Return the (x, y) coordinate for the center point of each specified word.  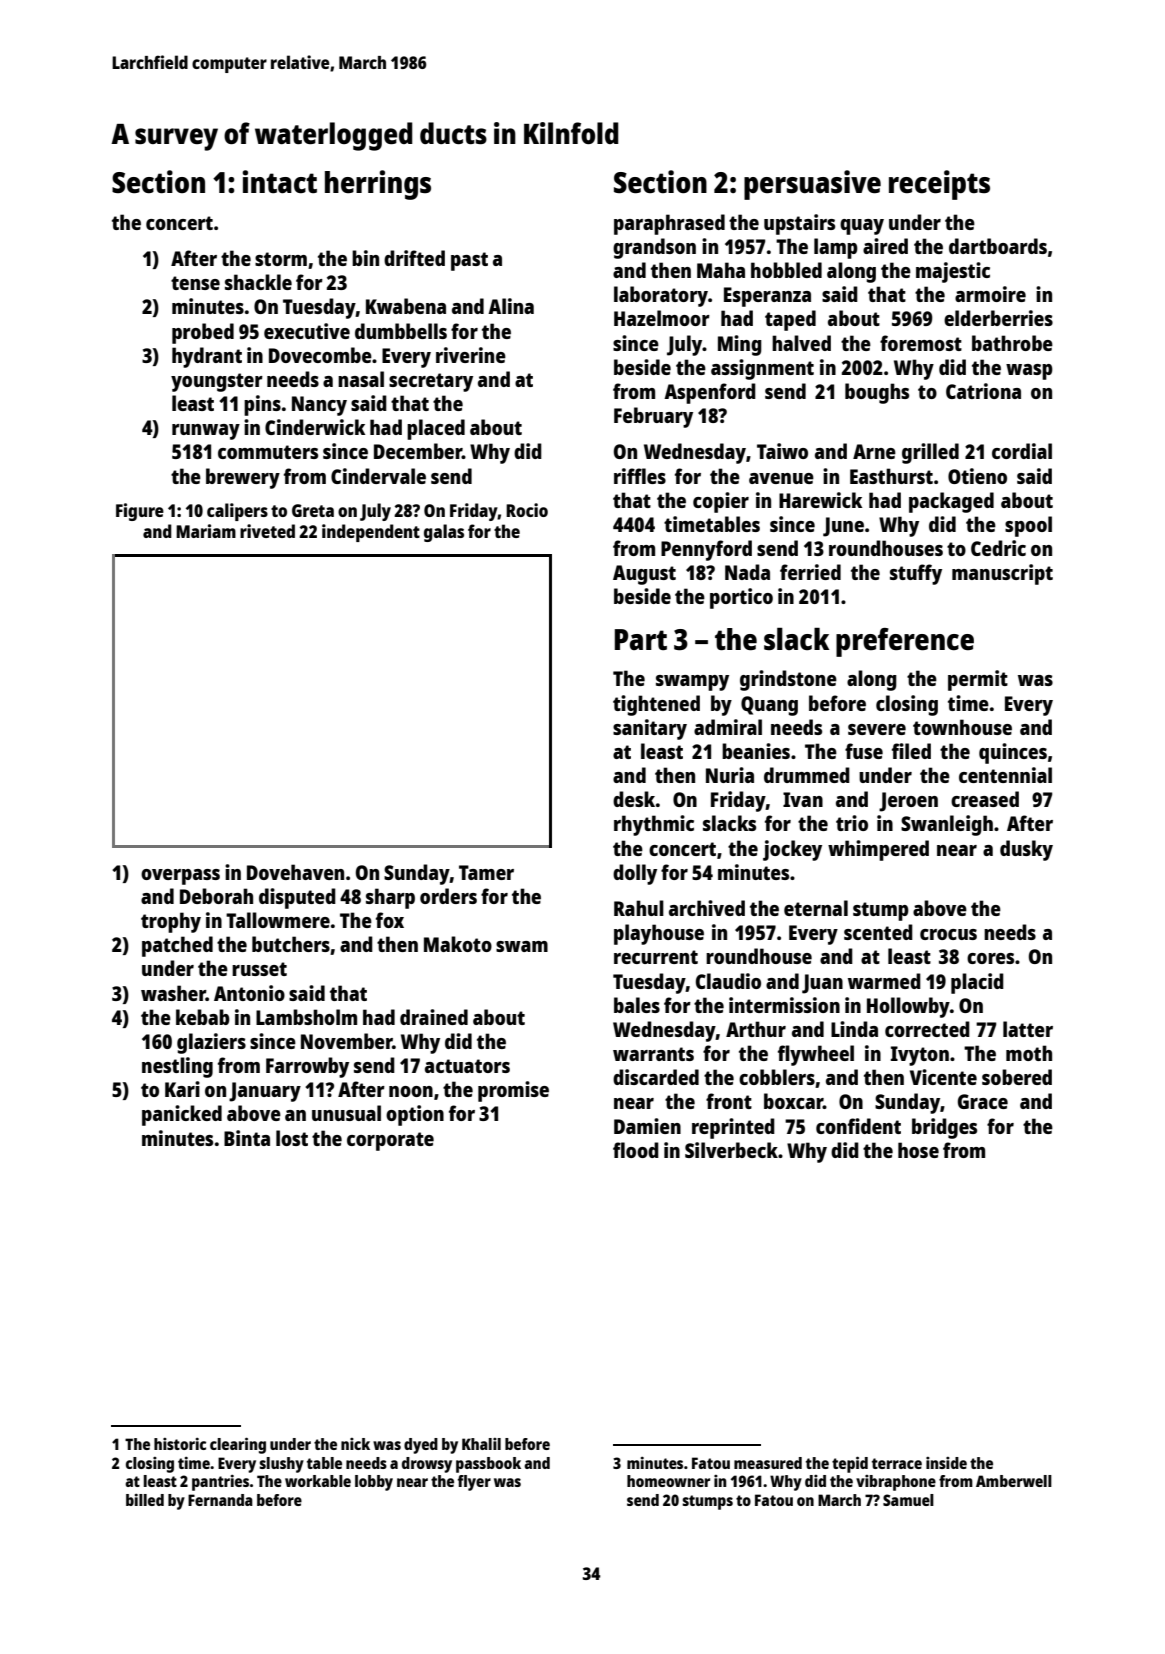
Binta (247, 1138)
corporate (390, 1141)
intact (279, 181)
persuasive (812, 185)
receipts (939, 185)
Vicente (943, 1077)
